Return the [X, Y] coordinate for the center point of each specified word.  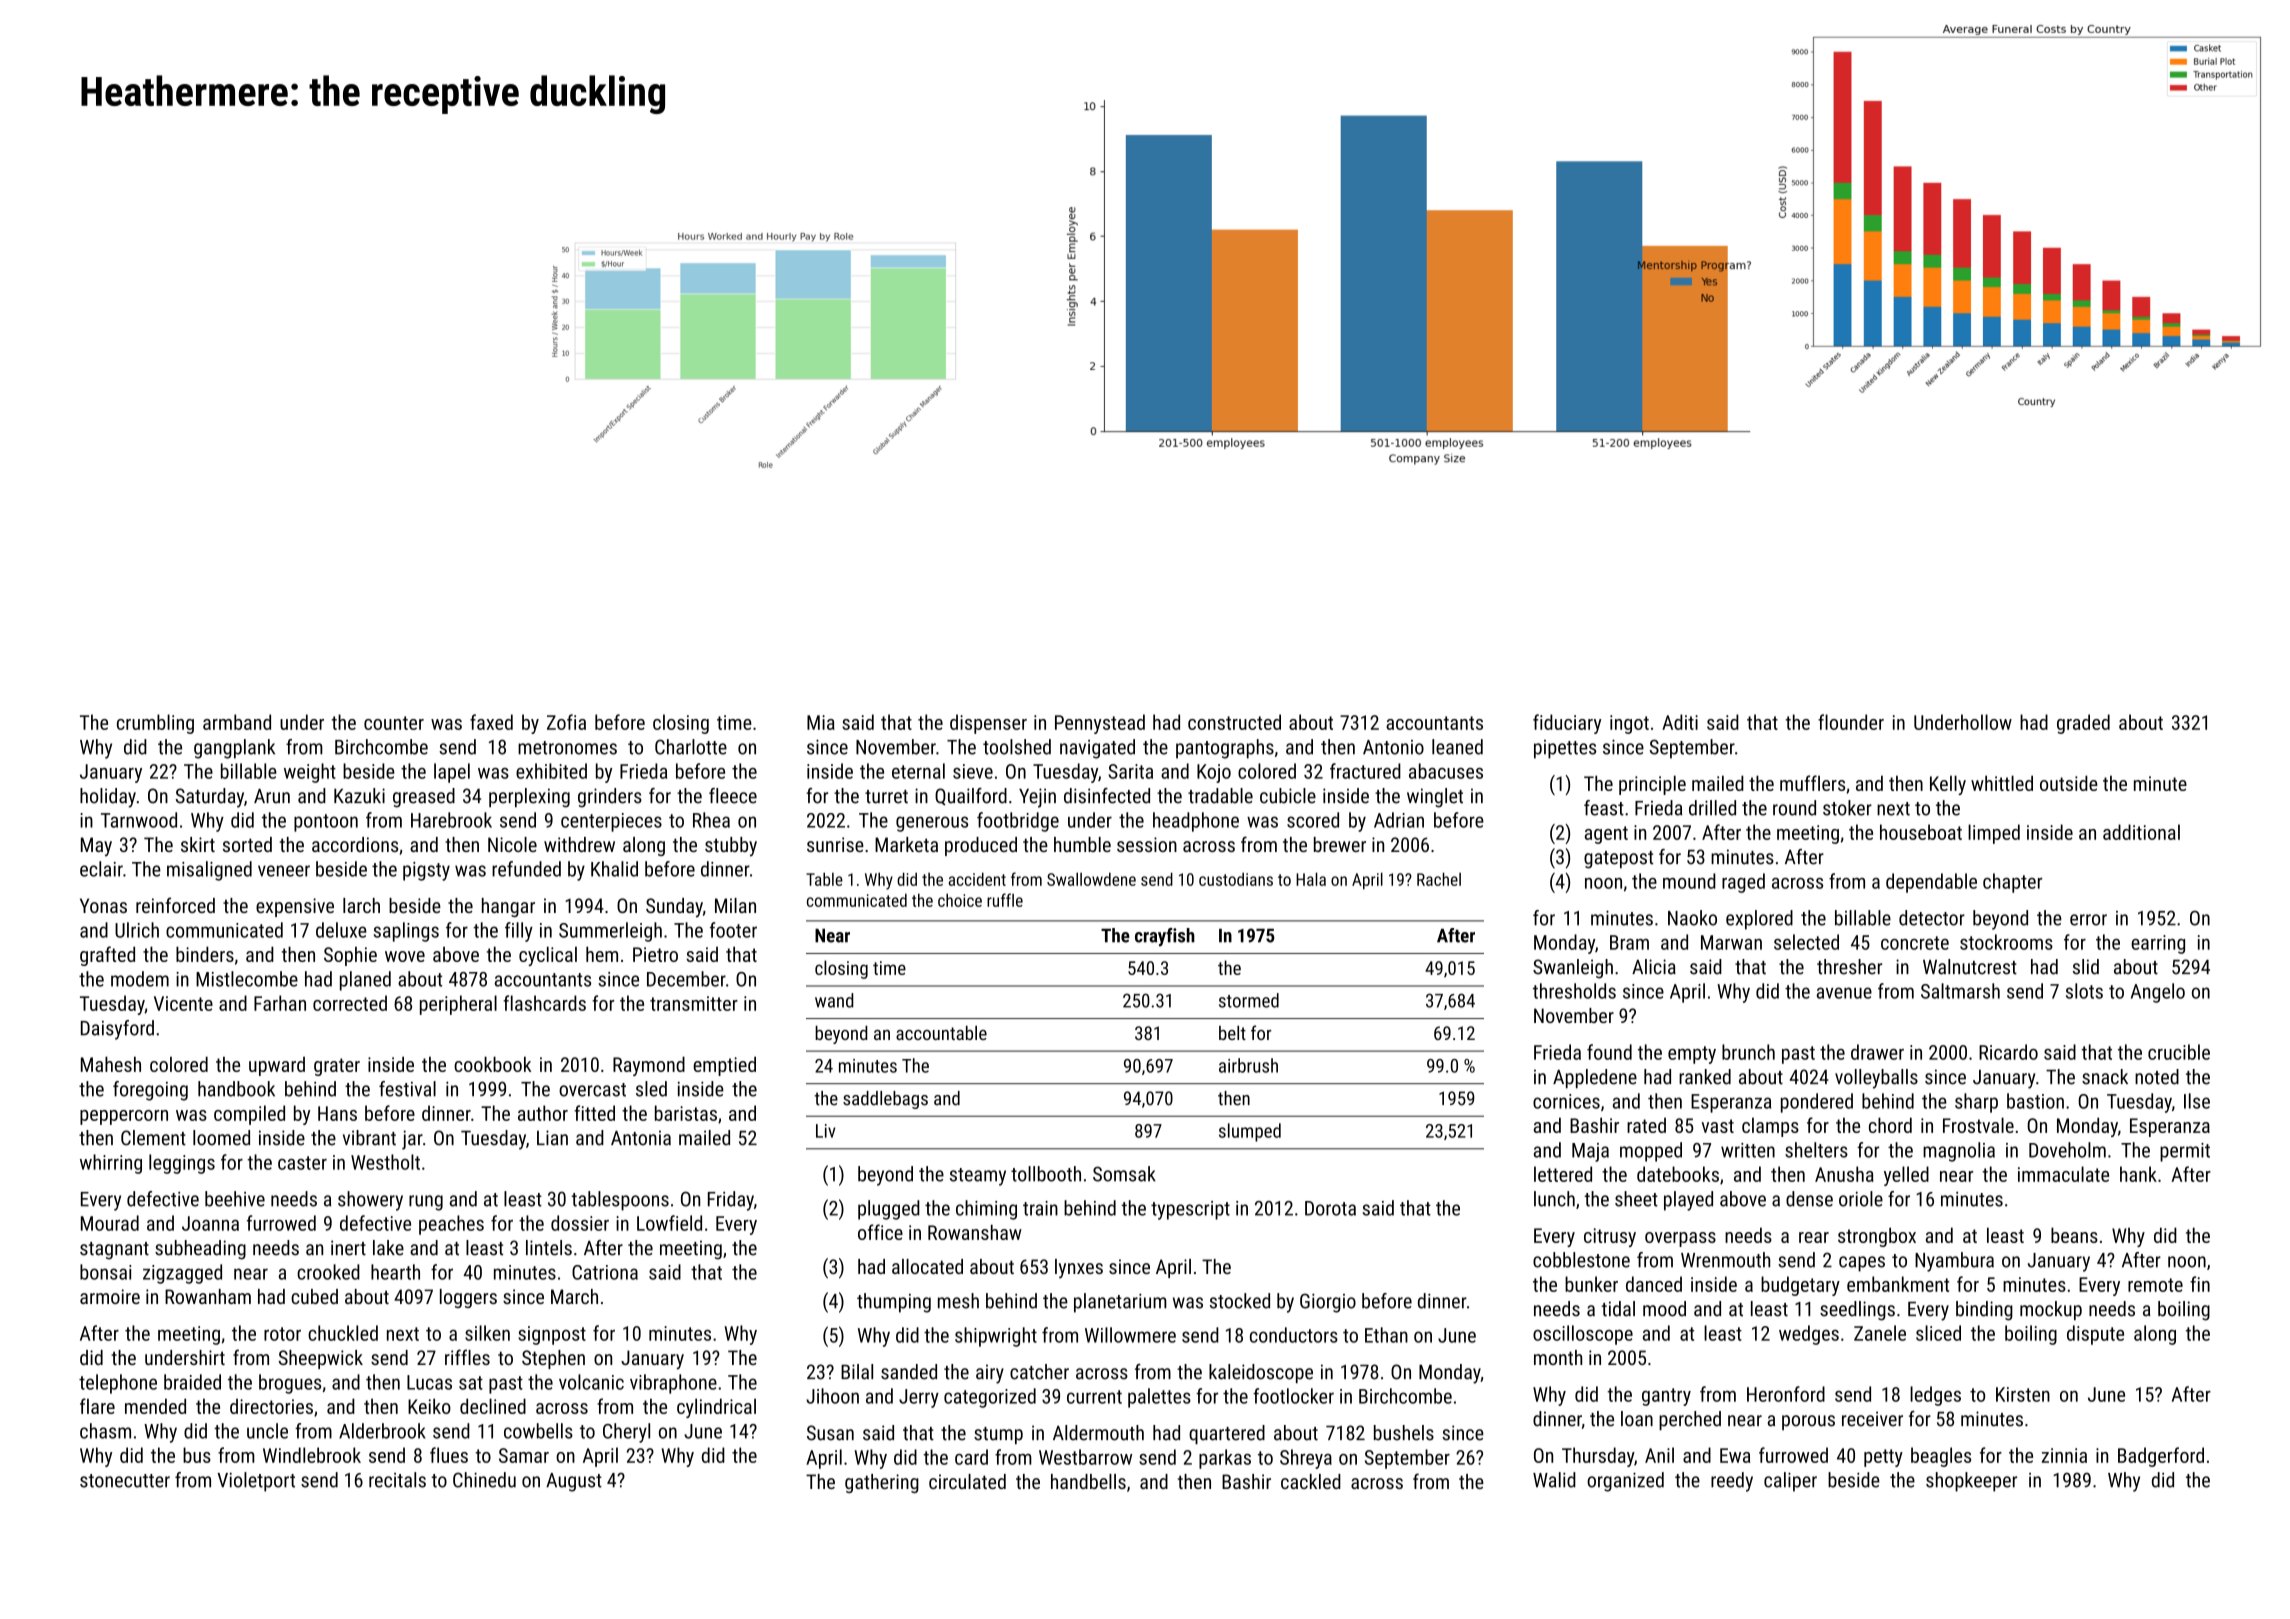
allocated [927, 1266]
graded [2083, 724]
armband [237, 722]
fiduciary [1567, 724]
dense [1809, 1199]
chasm [105, 1431]
